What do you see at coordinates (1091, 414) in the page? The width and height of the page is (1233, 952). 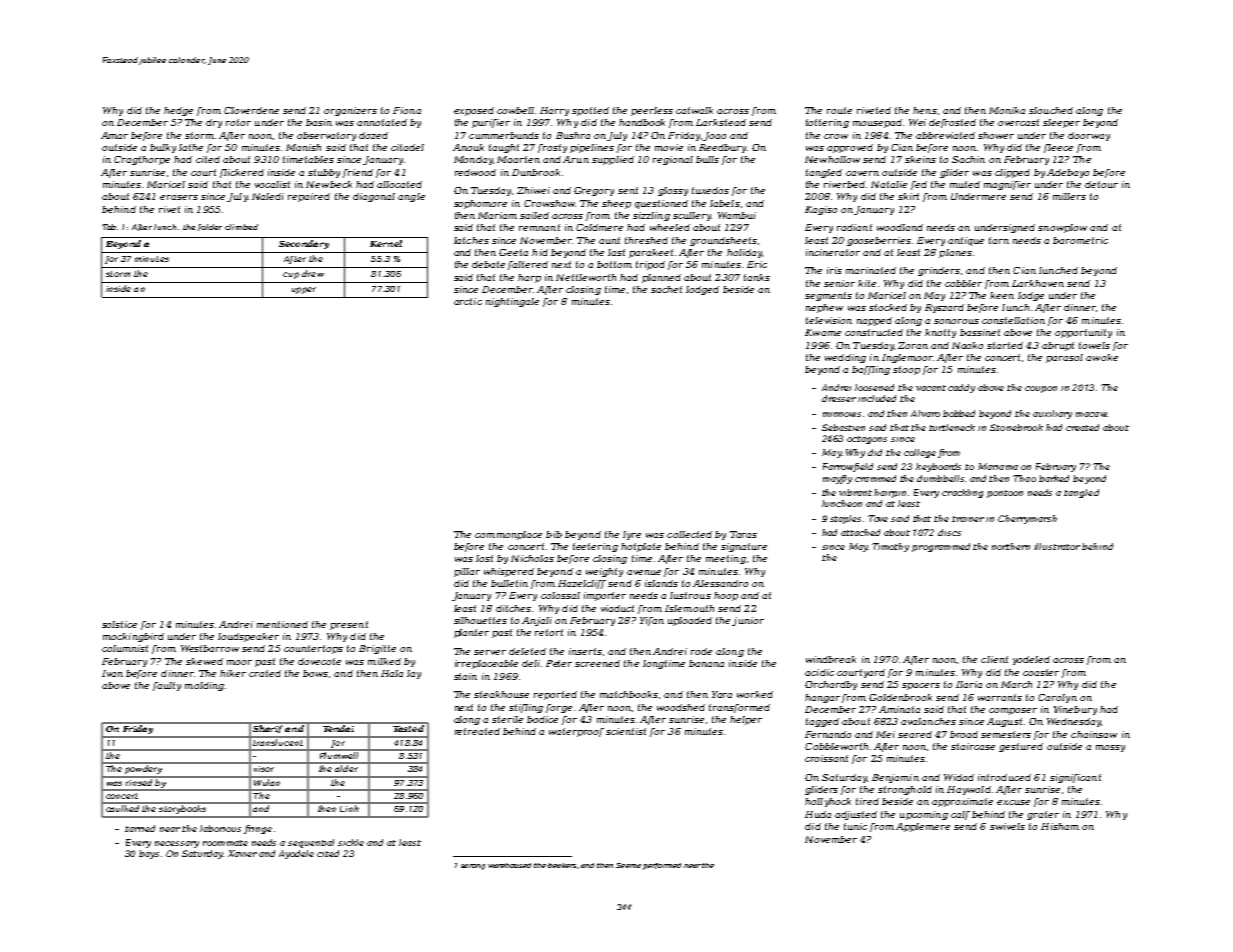 I see `macaw` at bounding box center [1091, 414].
